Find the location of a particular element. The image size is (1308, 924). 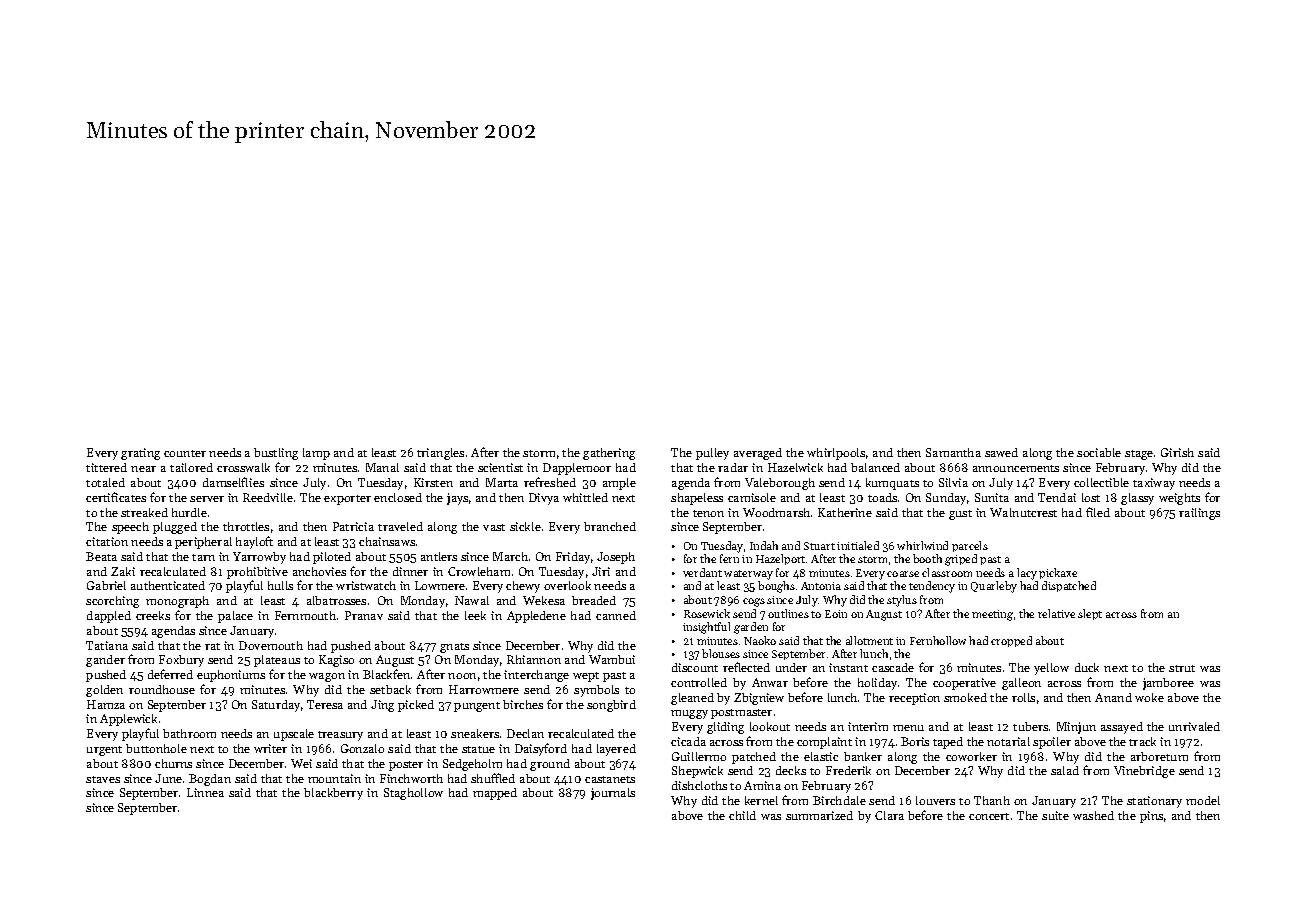

bustling is located at coordinates (276, 454).
